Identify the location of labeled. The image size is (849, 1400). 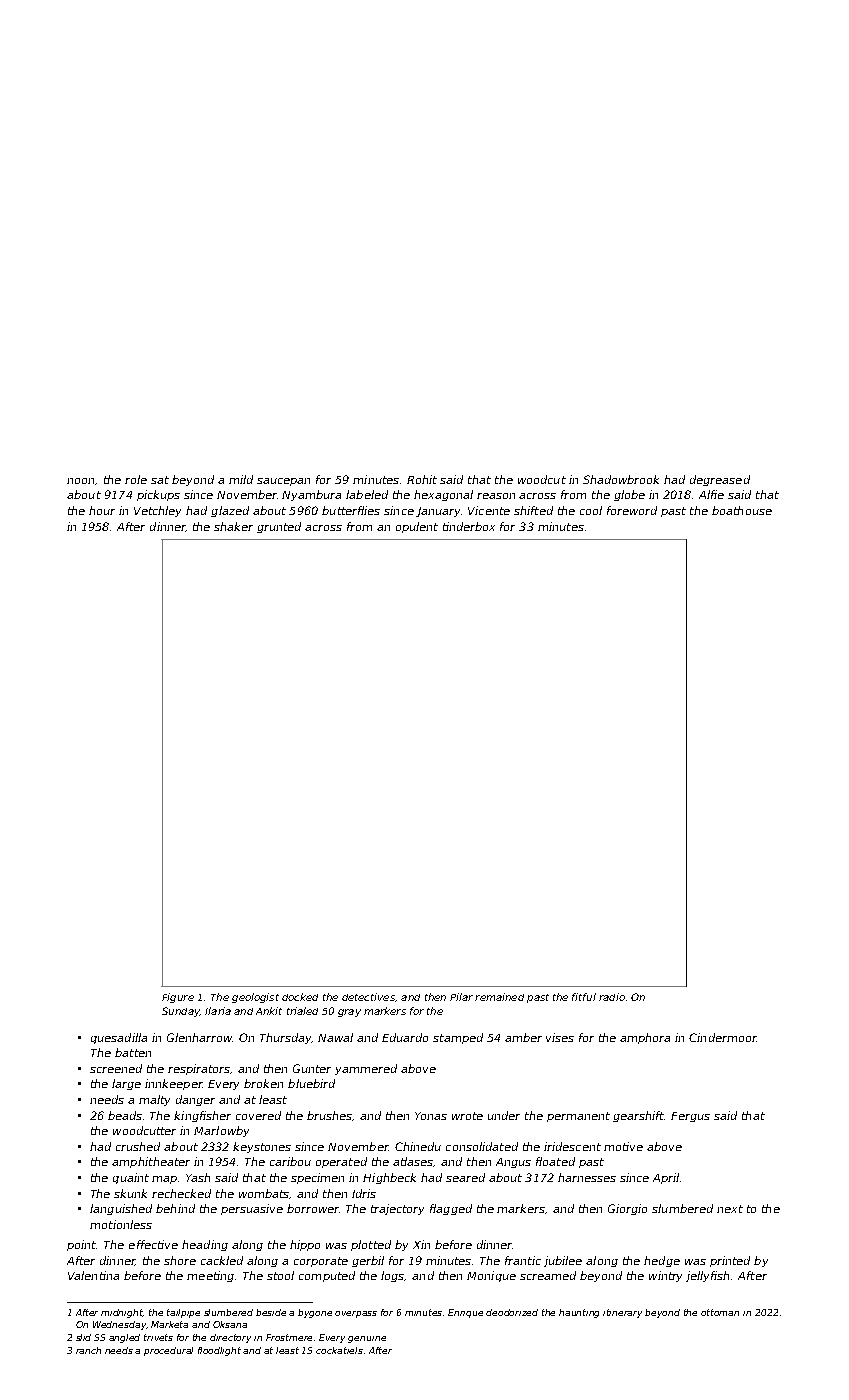
(367, 494).
